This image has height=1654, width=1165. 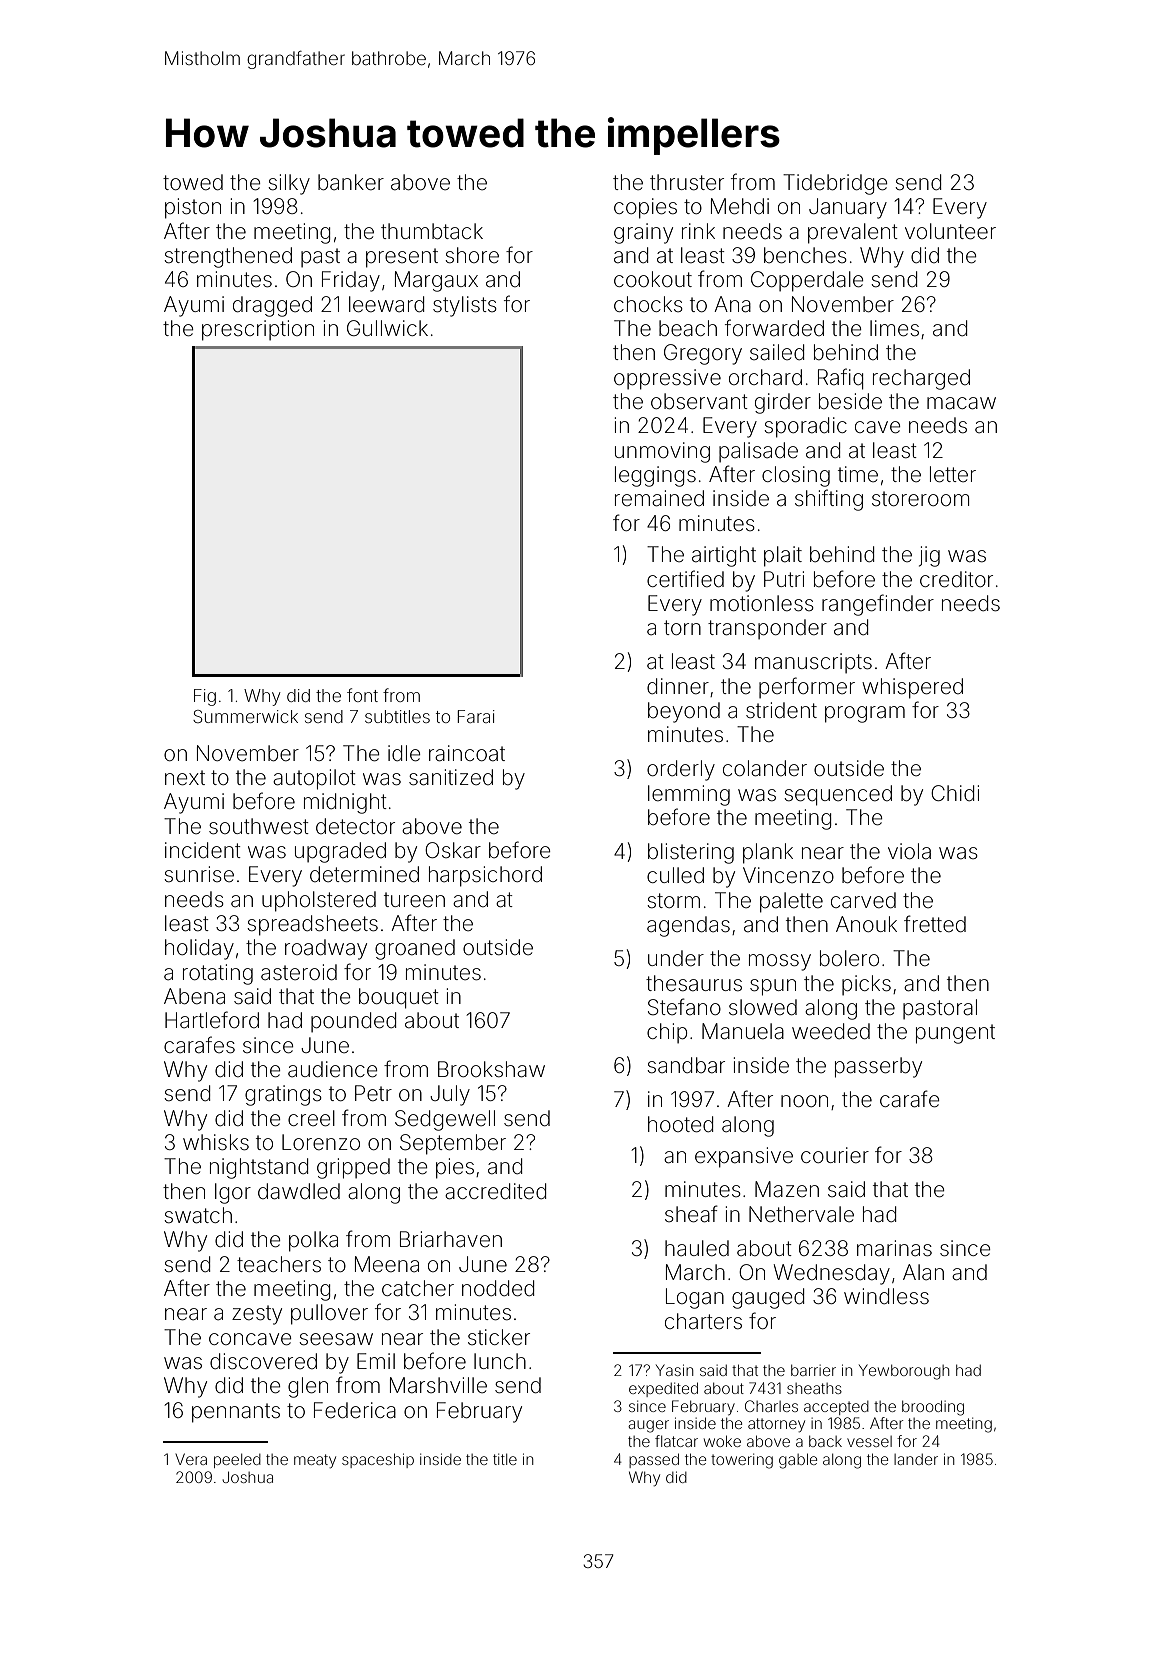 I want to click on swatch, so click(x=198, y=1215).
